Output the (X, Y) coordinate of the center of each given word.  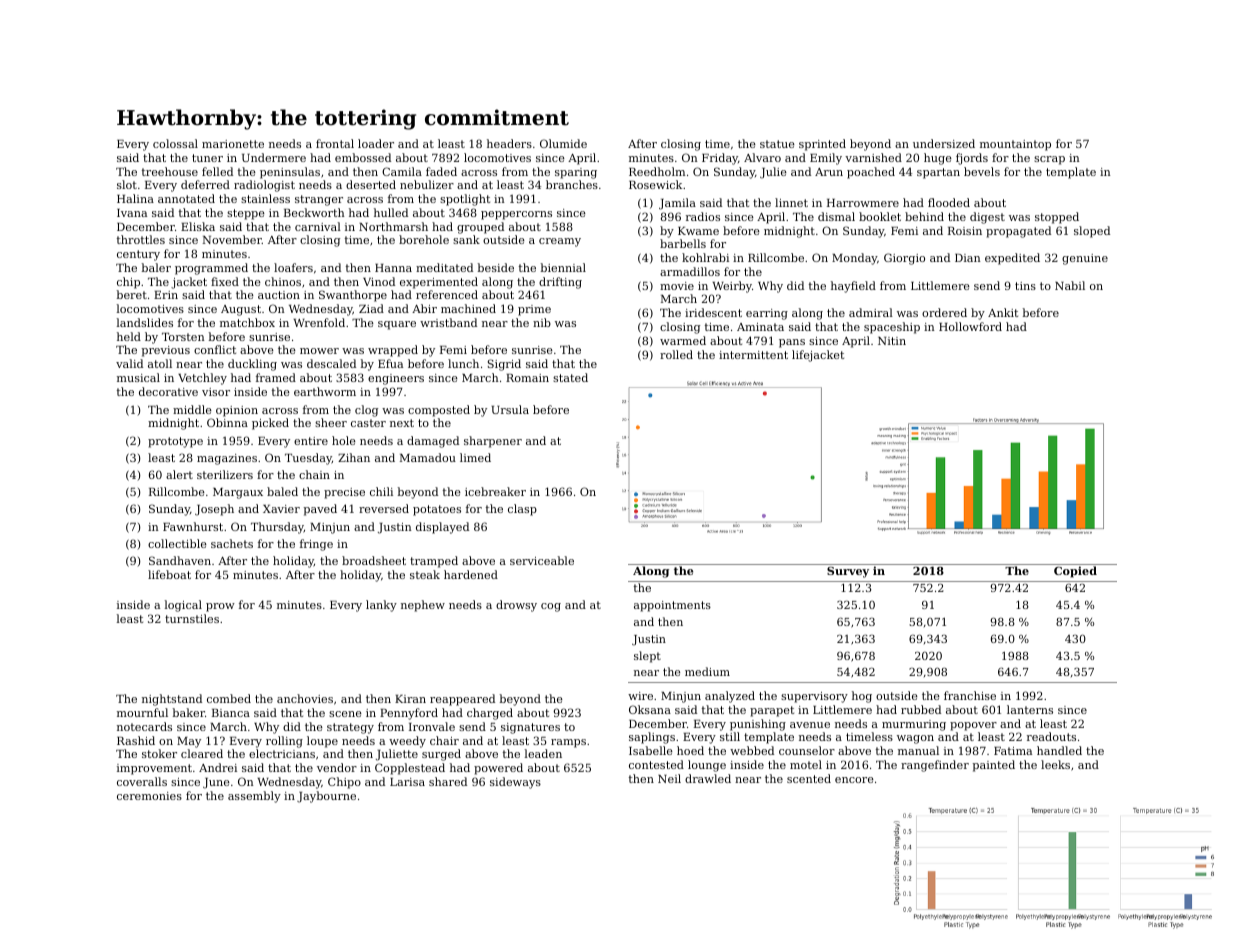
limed (475, 457)
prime (534, 310)
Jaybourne (326, 797)
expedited (1012, 259)
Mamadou (428, 457)
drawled (708, 778)
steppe (246, 214)
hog (862, 697)
